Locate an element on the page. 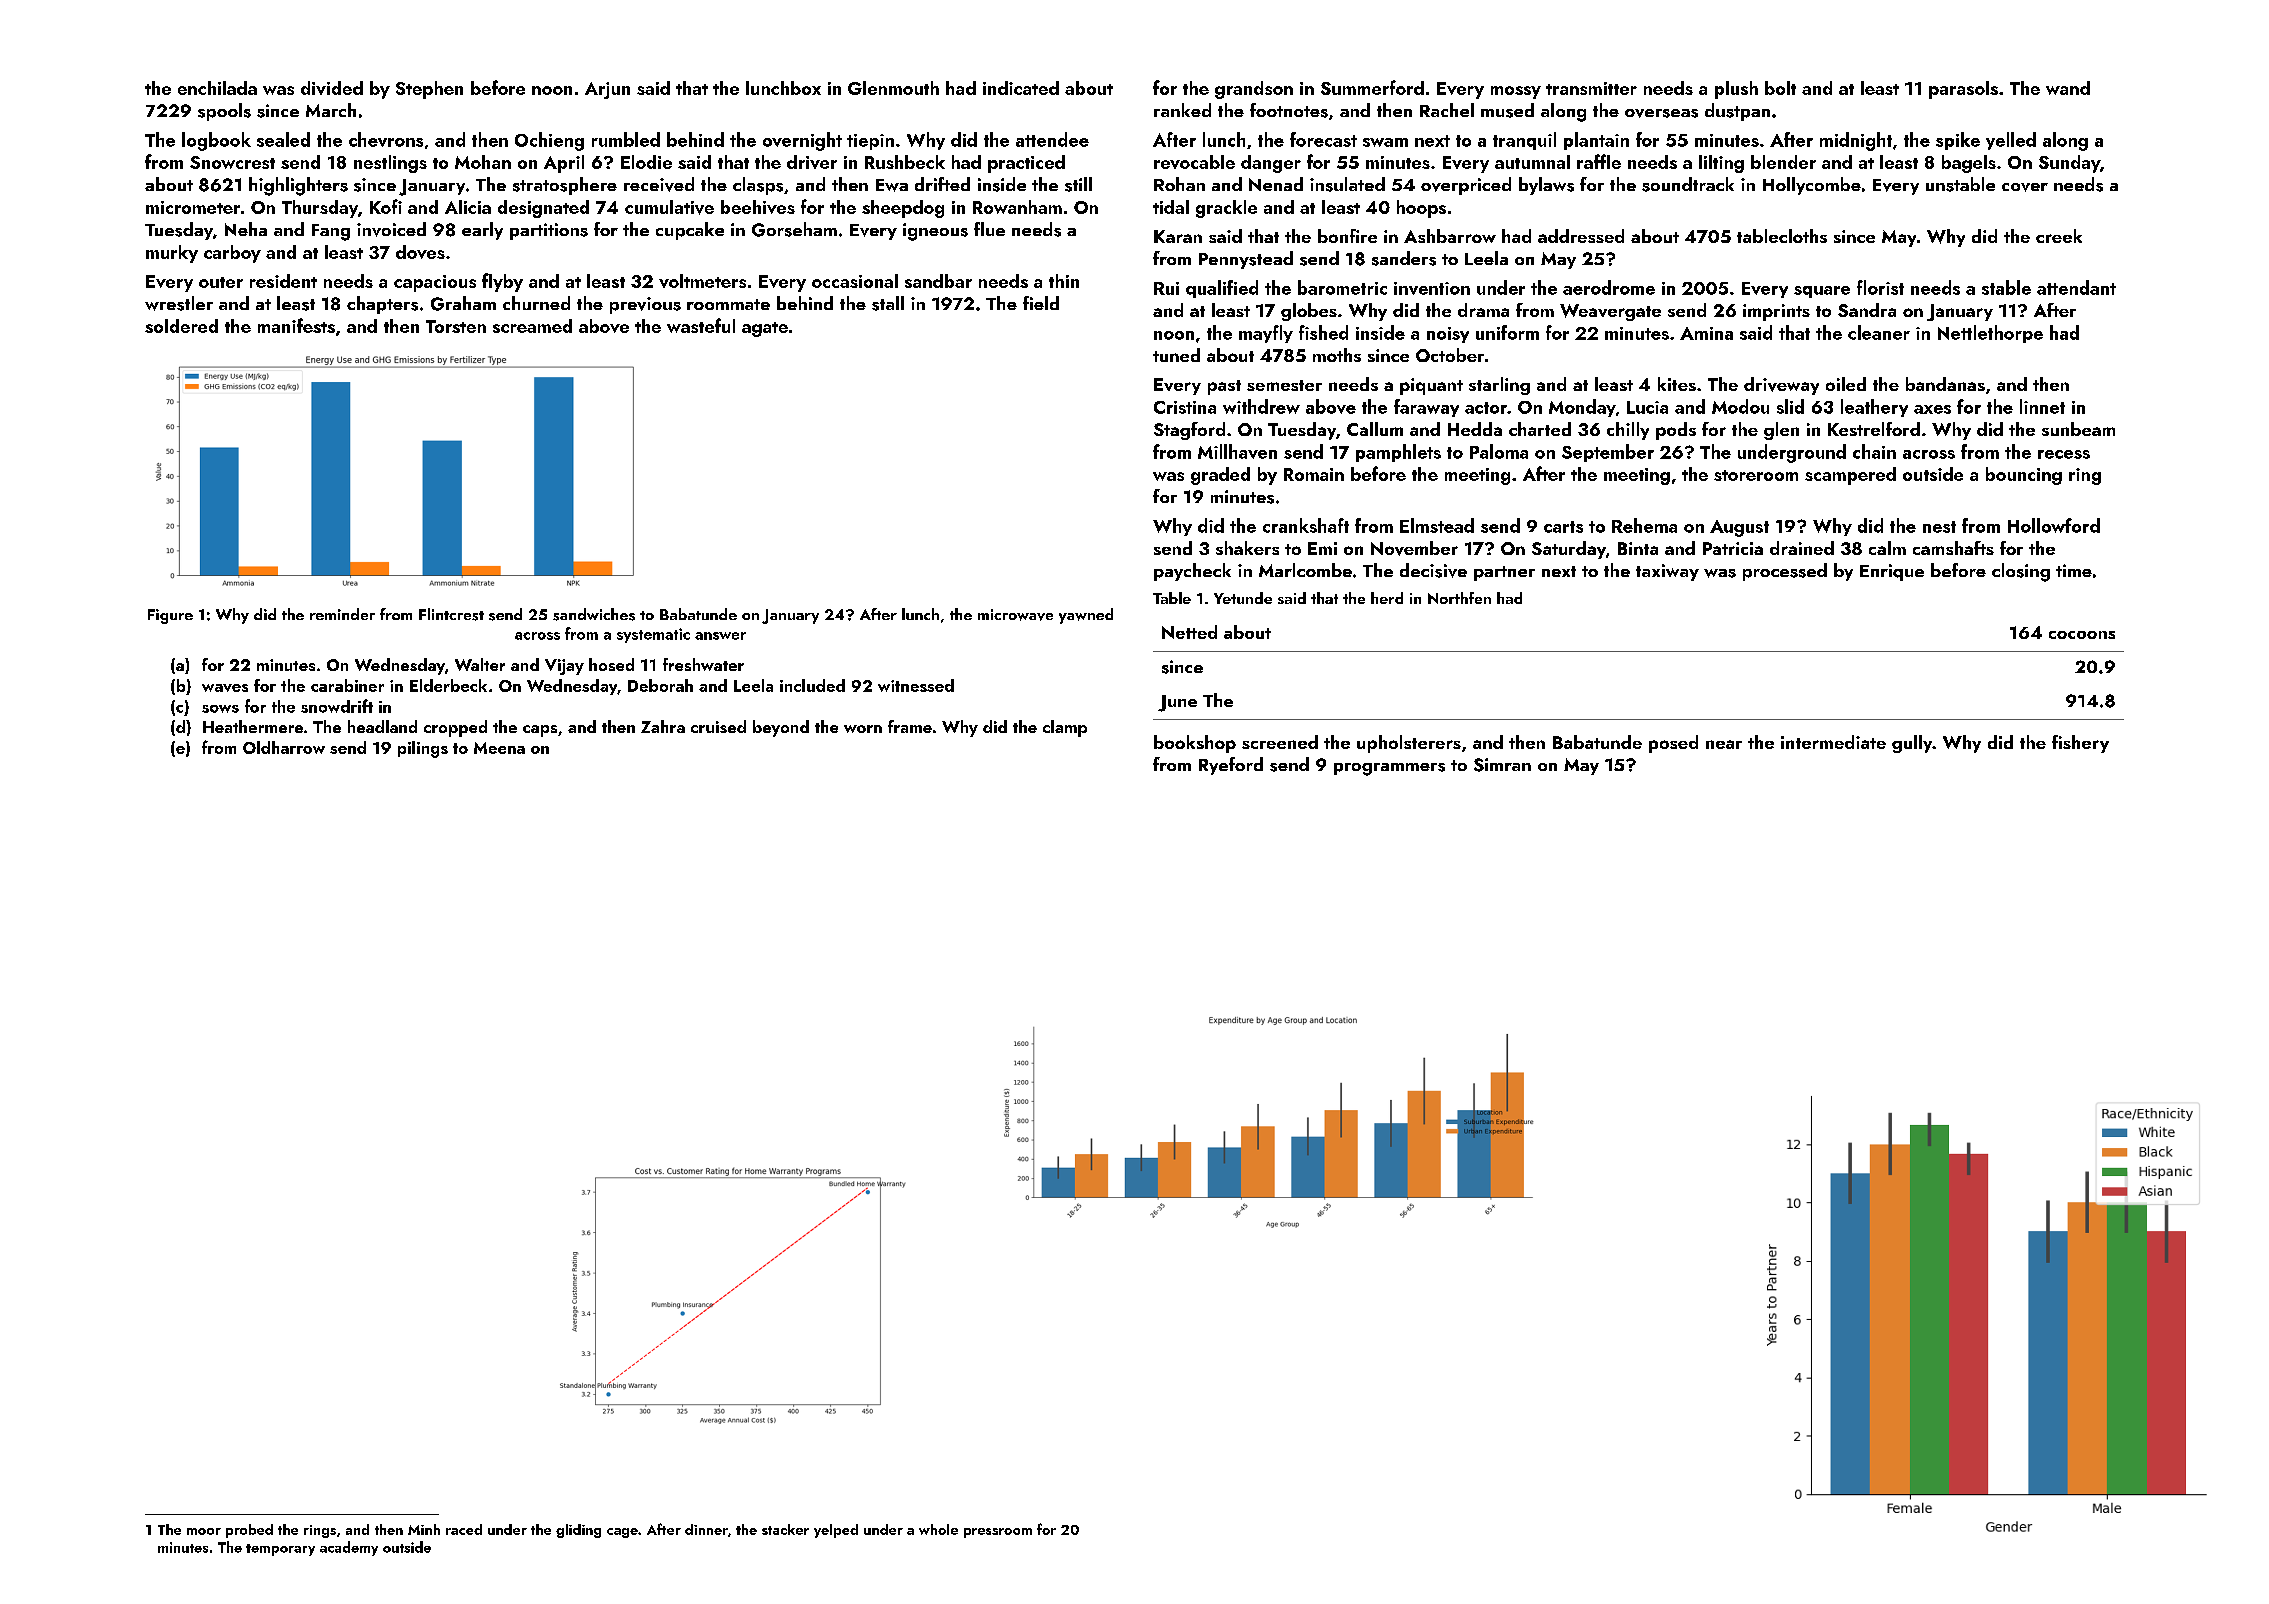 Image resolution: width=2269 pixels, height=1604 pixels. voltmeters is located at coordinates (702, 281).
